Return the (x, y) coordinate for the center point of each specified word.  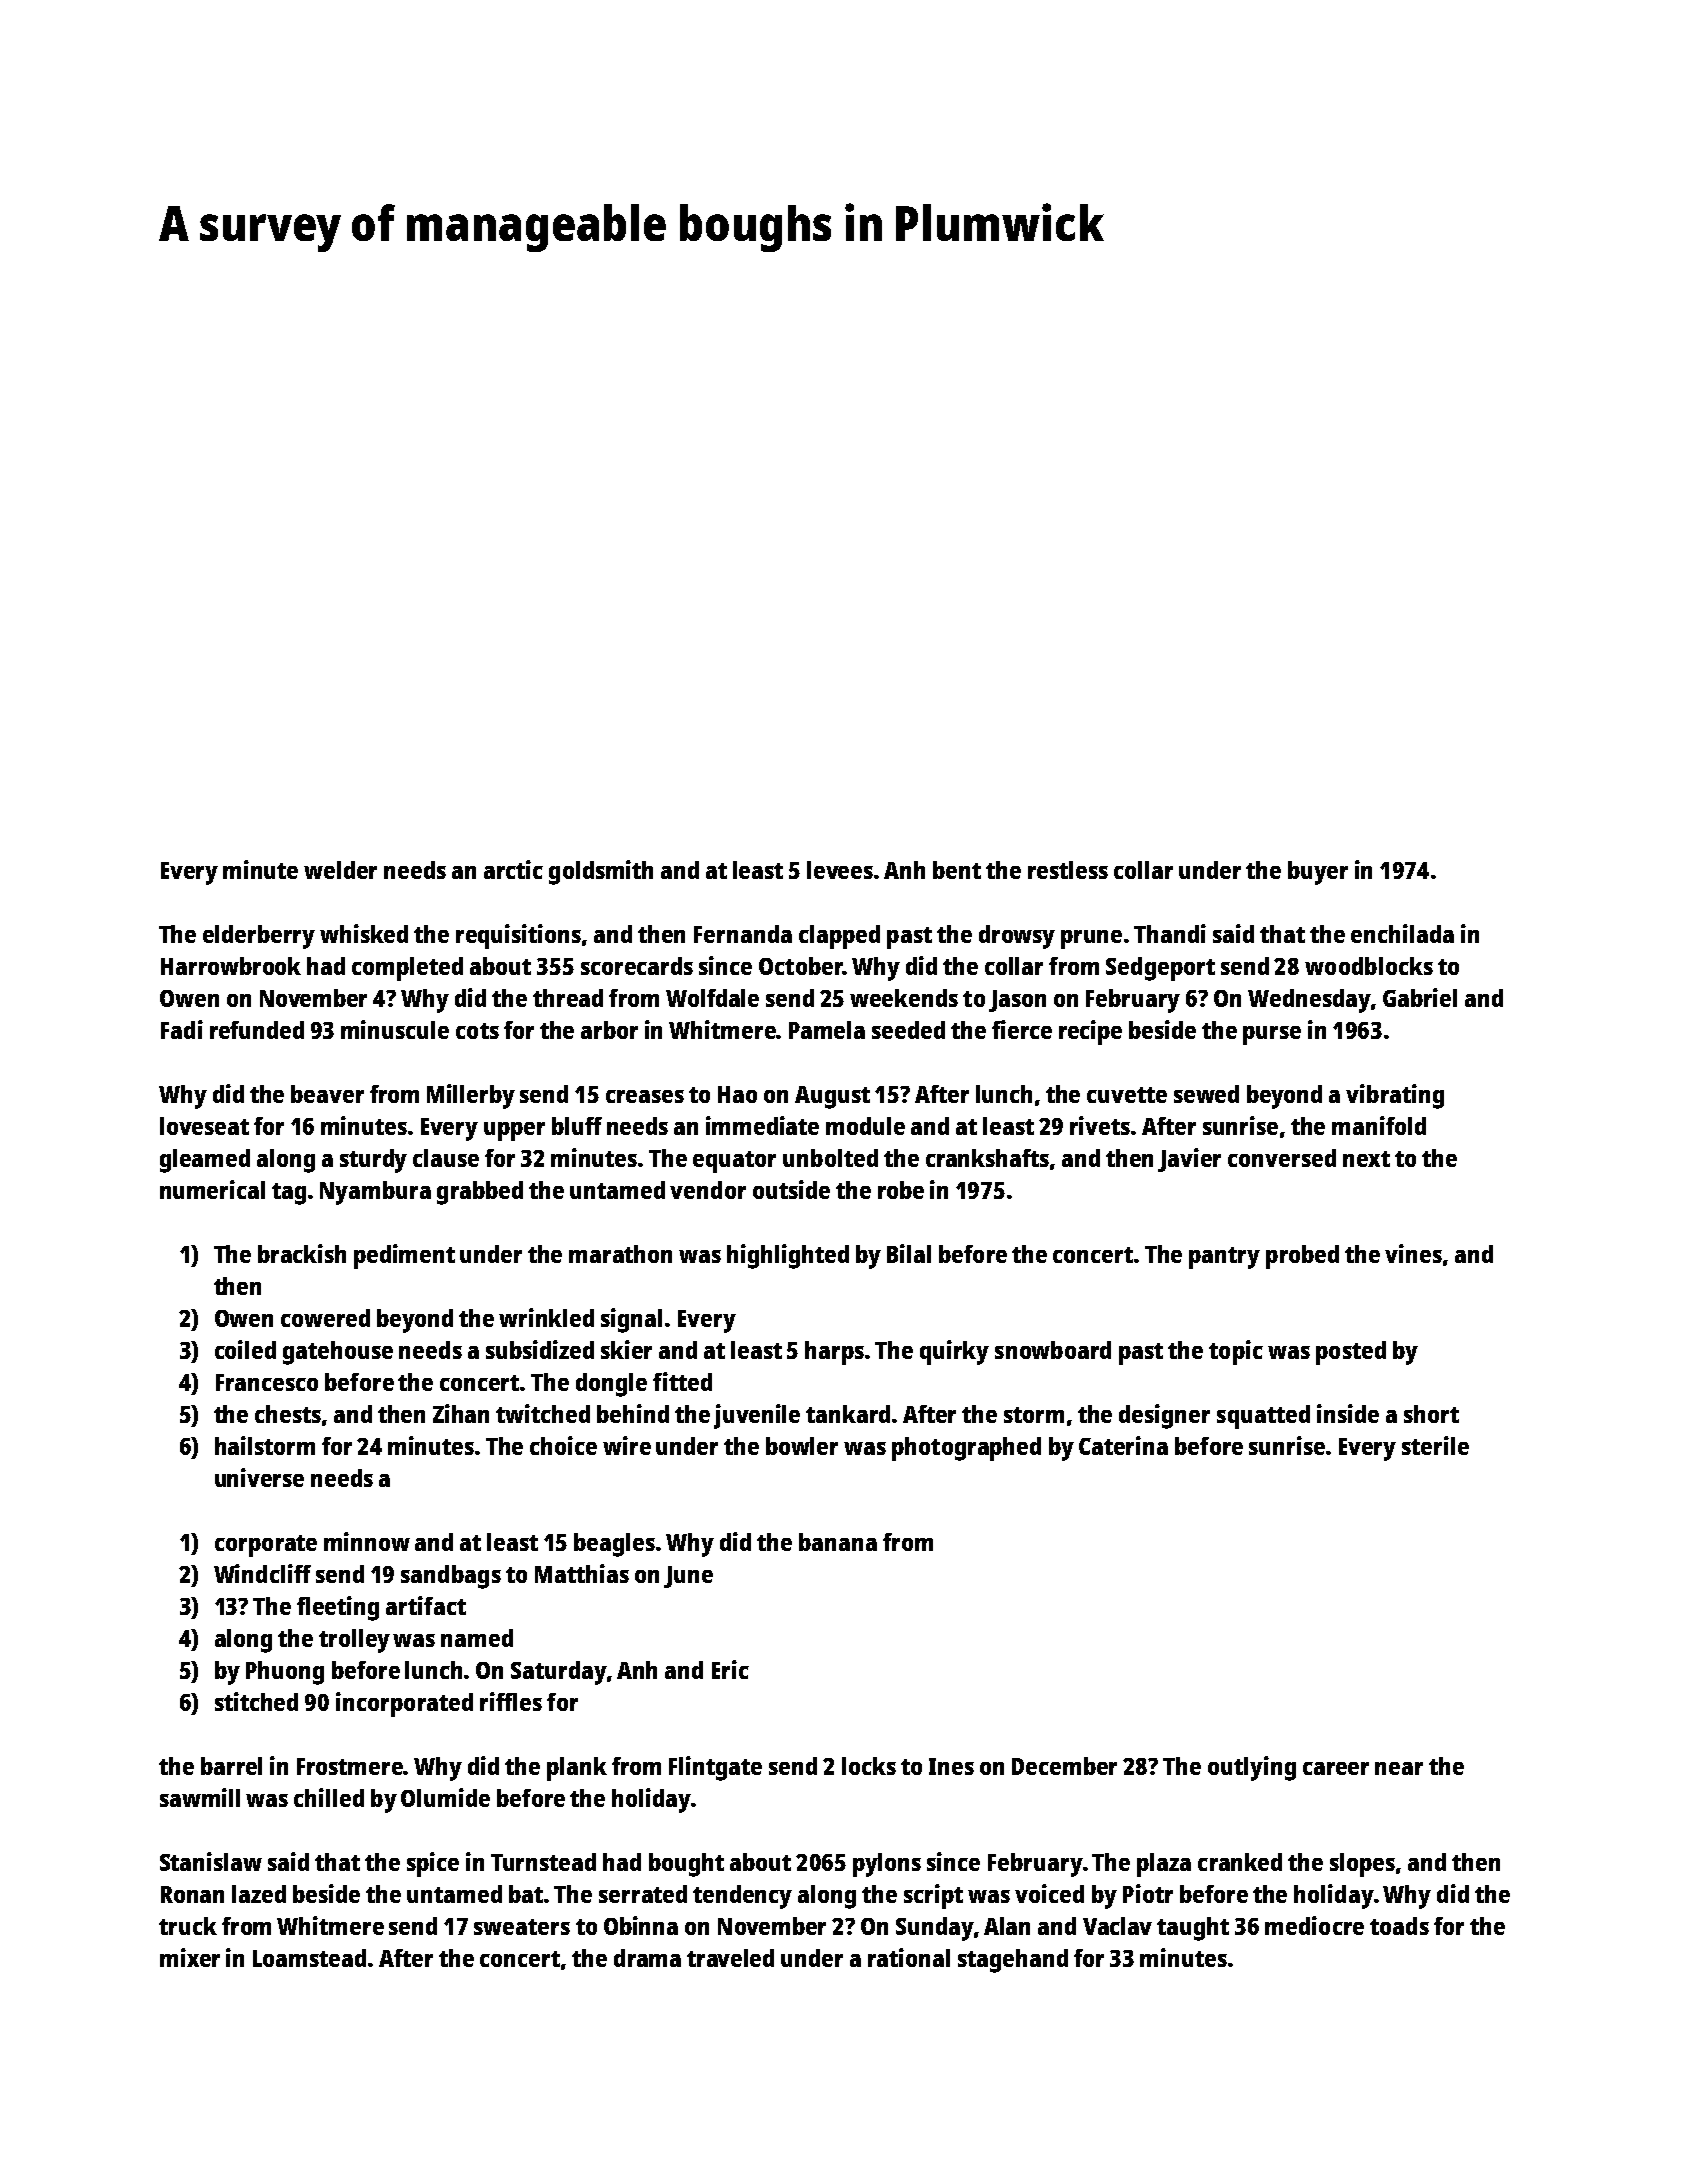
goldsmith (601, 872)
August (832, 1097)
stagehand (1013, 1961)
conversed (1282, 1158)
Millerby (471, 1096)
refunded (257, 1030)
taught (1193, 1929)
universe (259, 1477)
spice (433, 1864)
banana (838, 1542)
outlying (1252, 1768)
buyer (1318, 873)
